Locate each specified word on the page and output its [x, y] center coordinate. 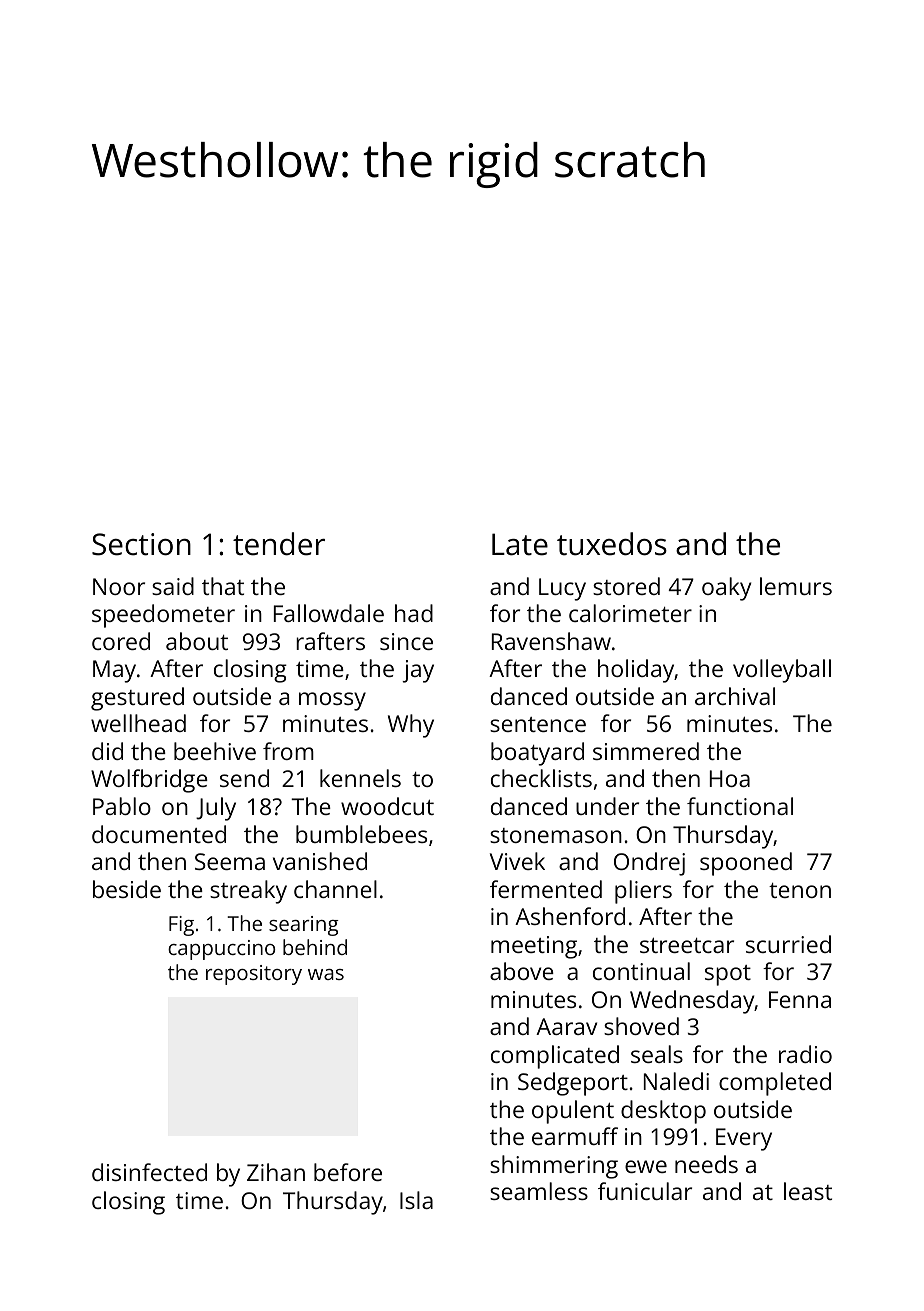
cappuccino [221, 950]
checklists [541, 778]
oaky [726, 589]
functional [740, 806]
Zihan [276, 1172]
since [406, 641]
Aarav [566, 1026]
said [173, 586]
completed [775, 1084]
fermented [546, 889]
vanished [320, 861]
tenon [800, 890]
